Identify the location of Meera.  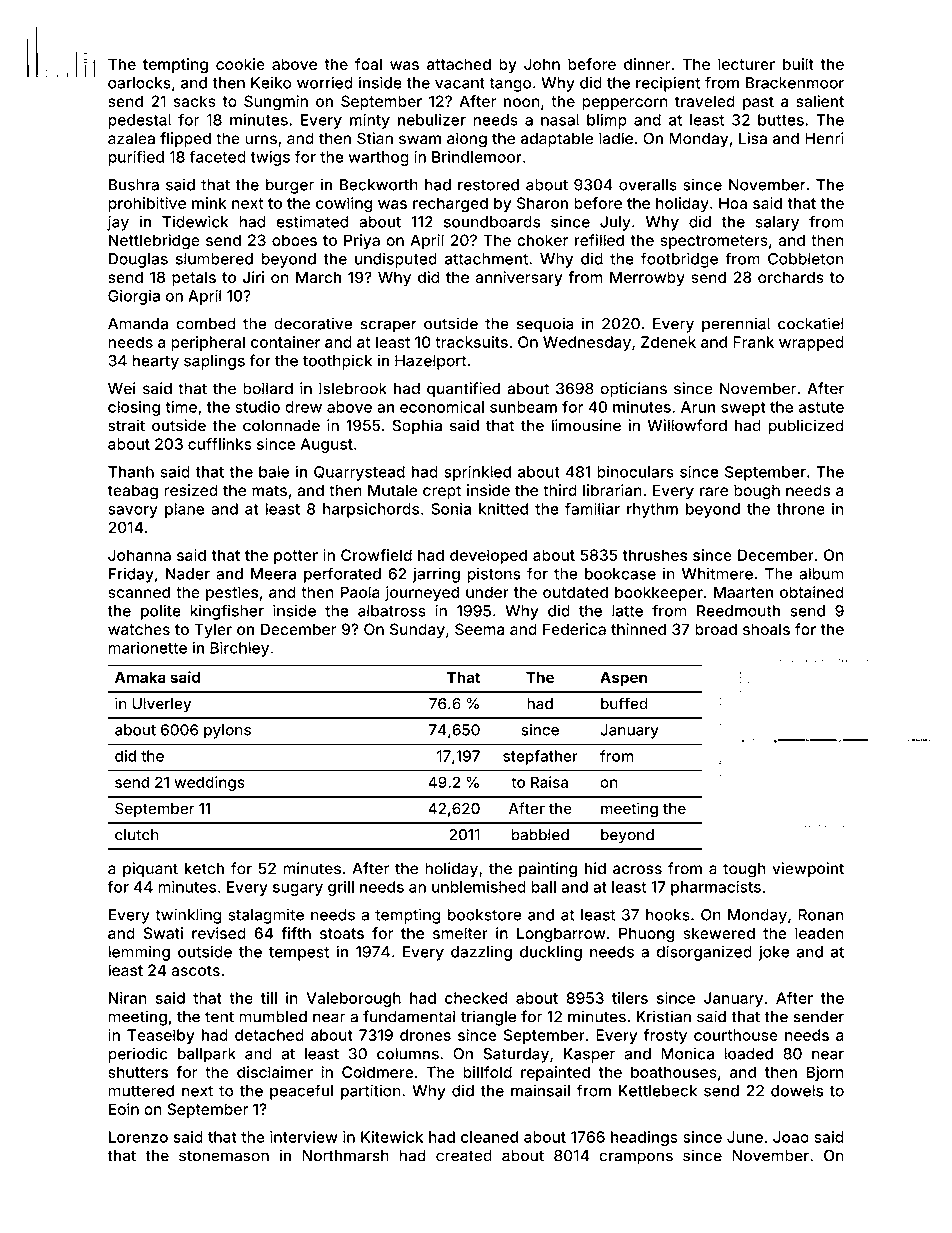
(273, 574).
